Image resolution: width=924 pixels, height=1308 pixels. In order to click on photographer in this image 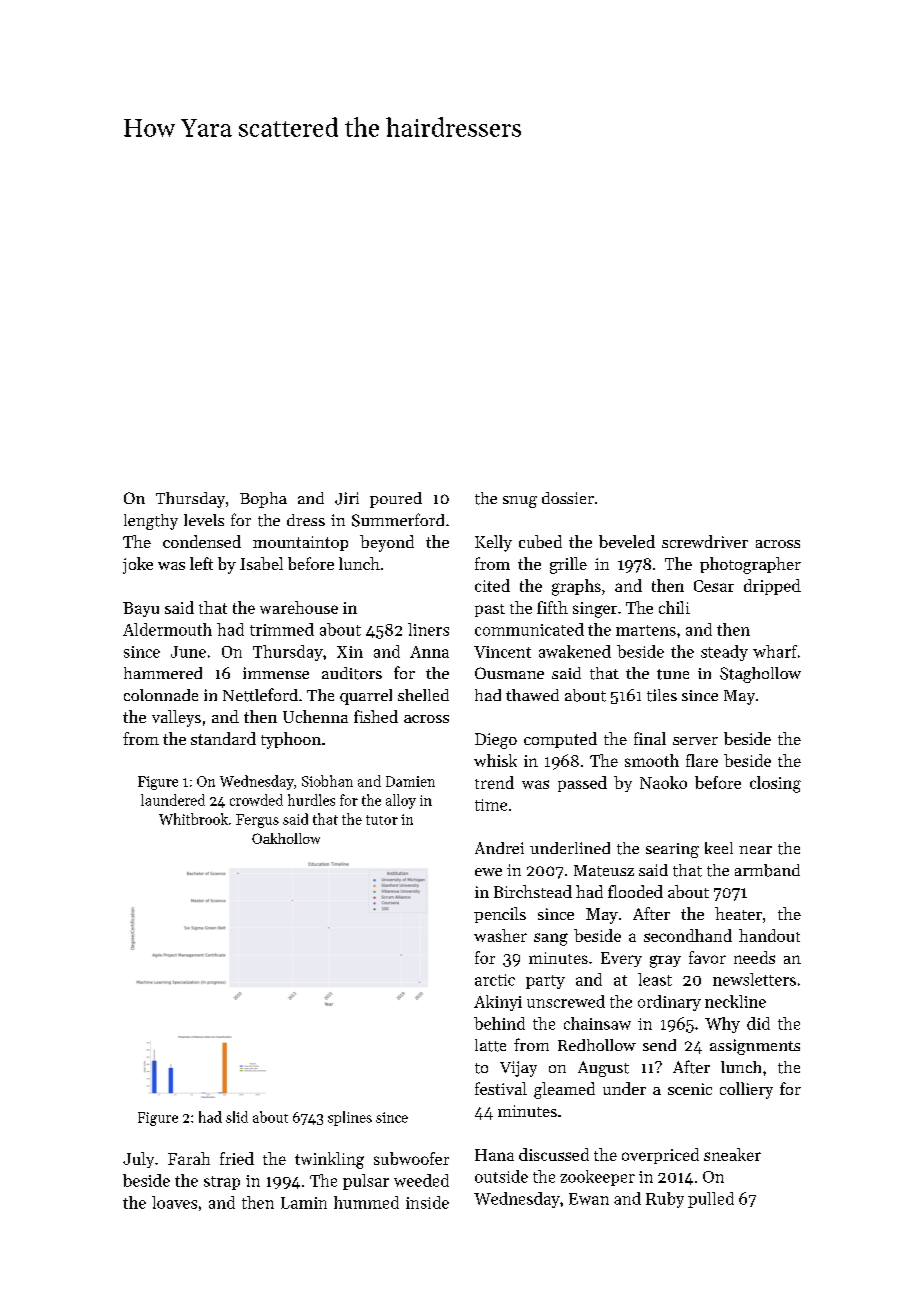, I will do `click(750, 565)`.
